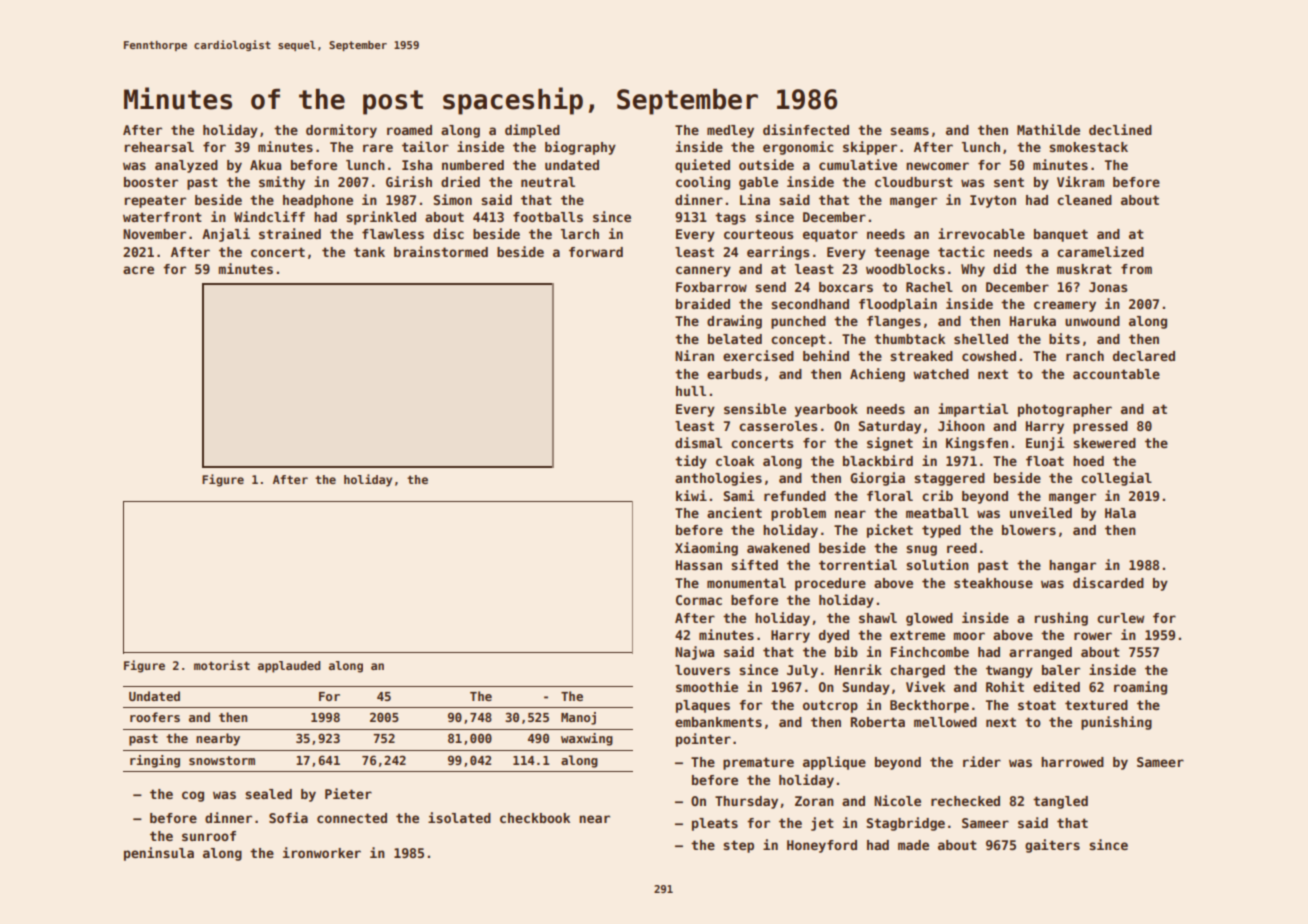 This document has height=924, width=1308. Describe the element at coordinates (1120, 513) in the document. I see `Hala` at that location.
